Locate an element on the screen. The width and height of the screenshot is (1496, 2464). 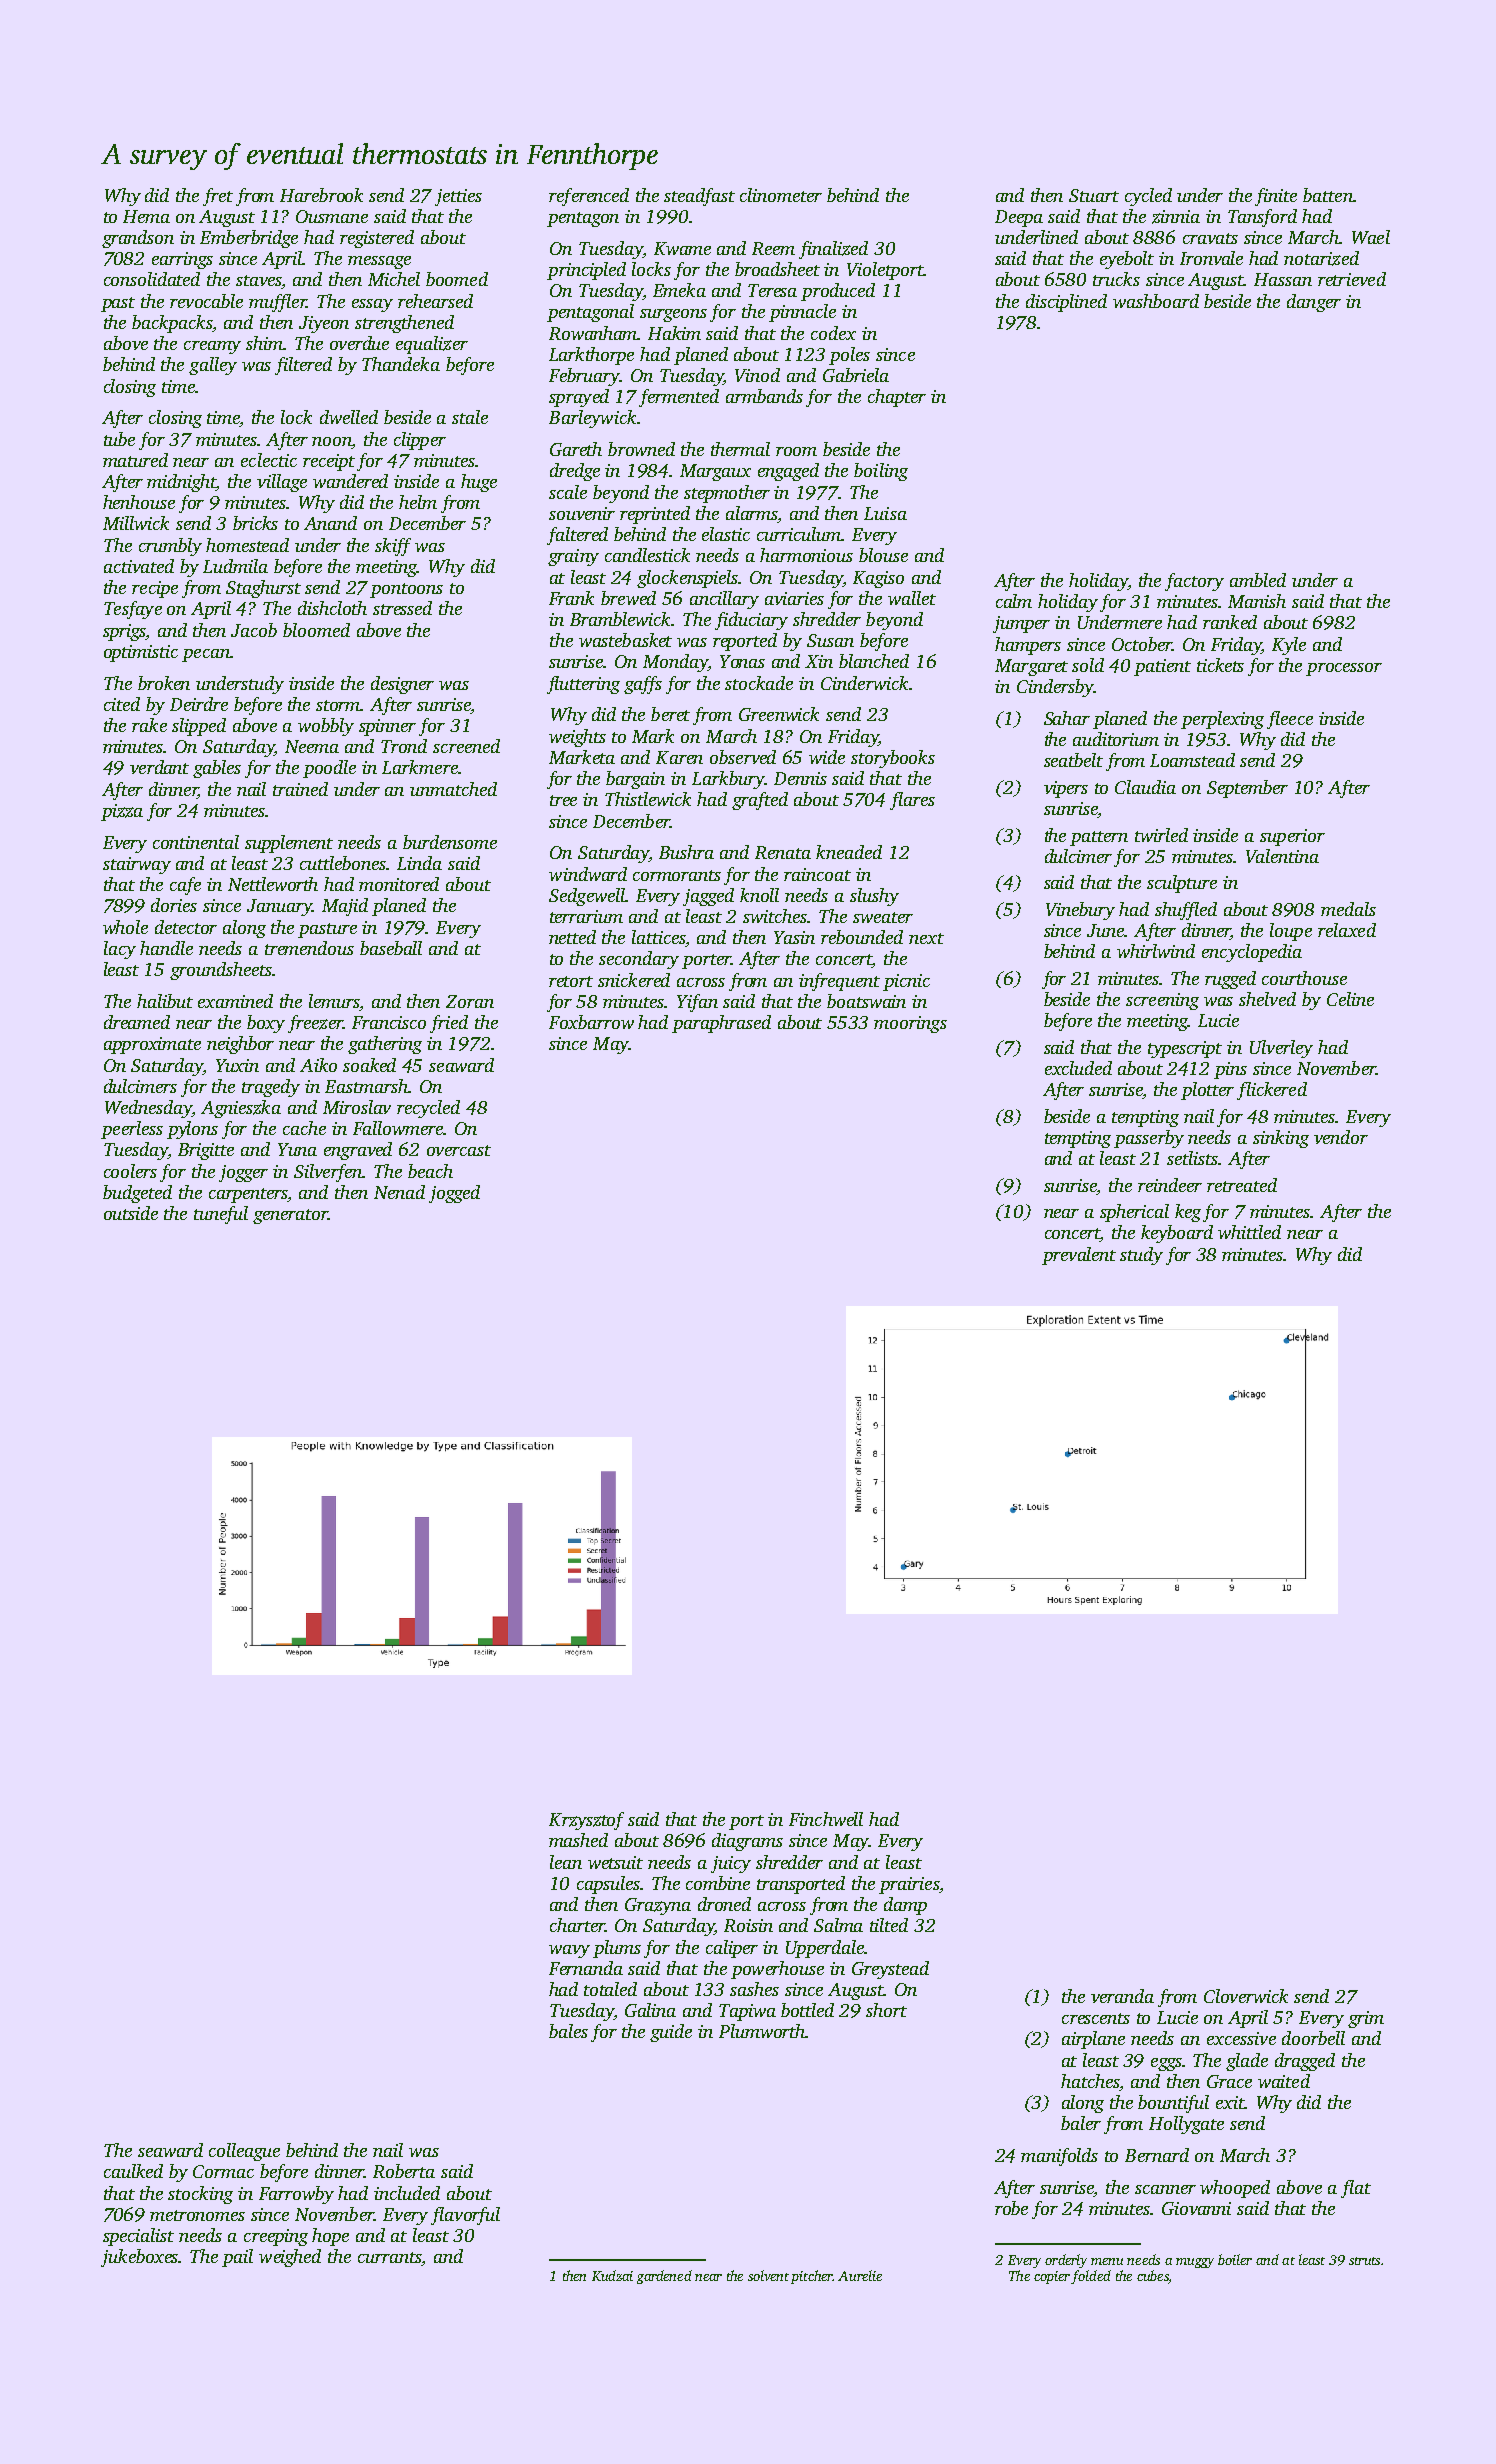
Deirdre is located at coordinates (199, 704).
